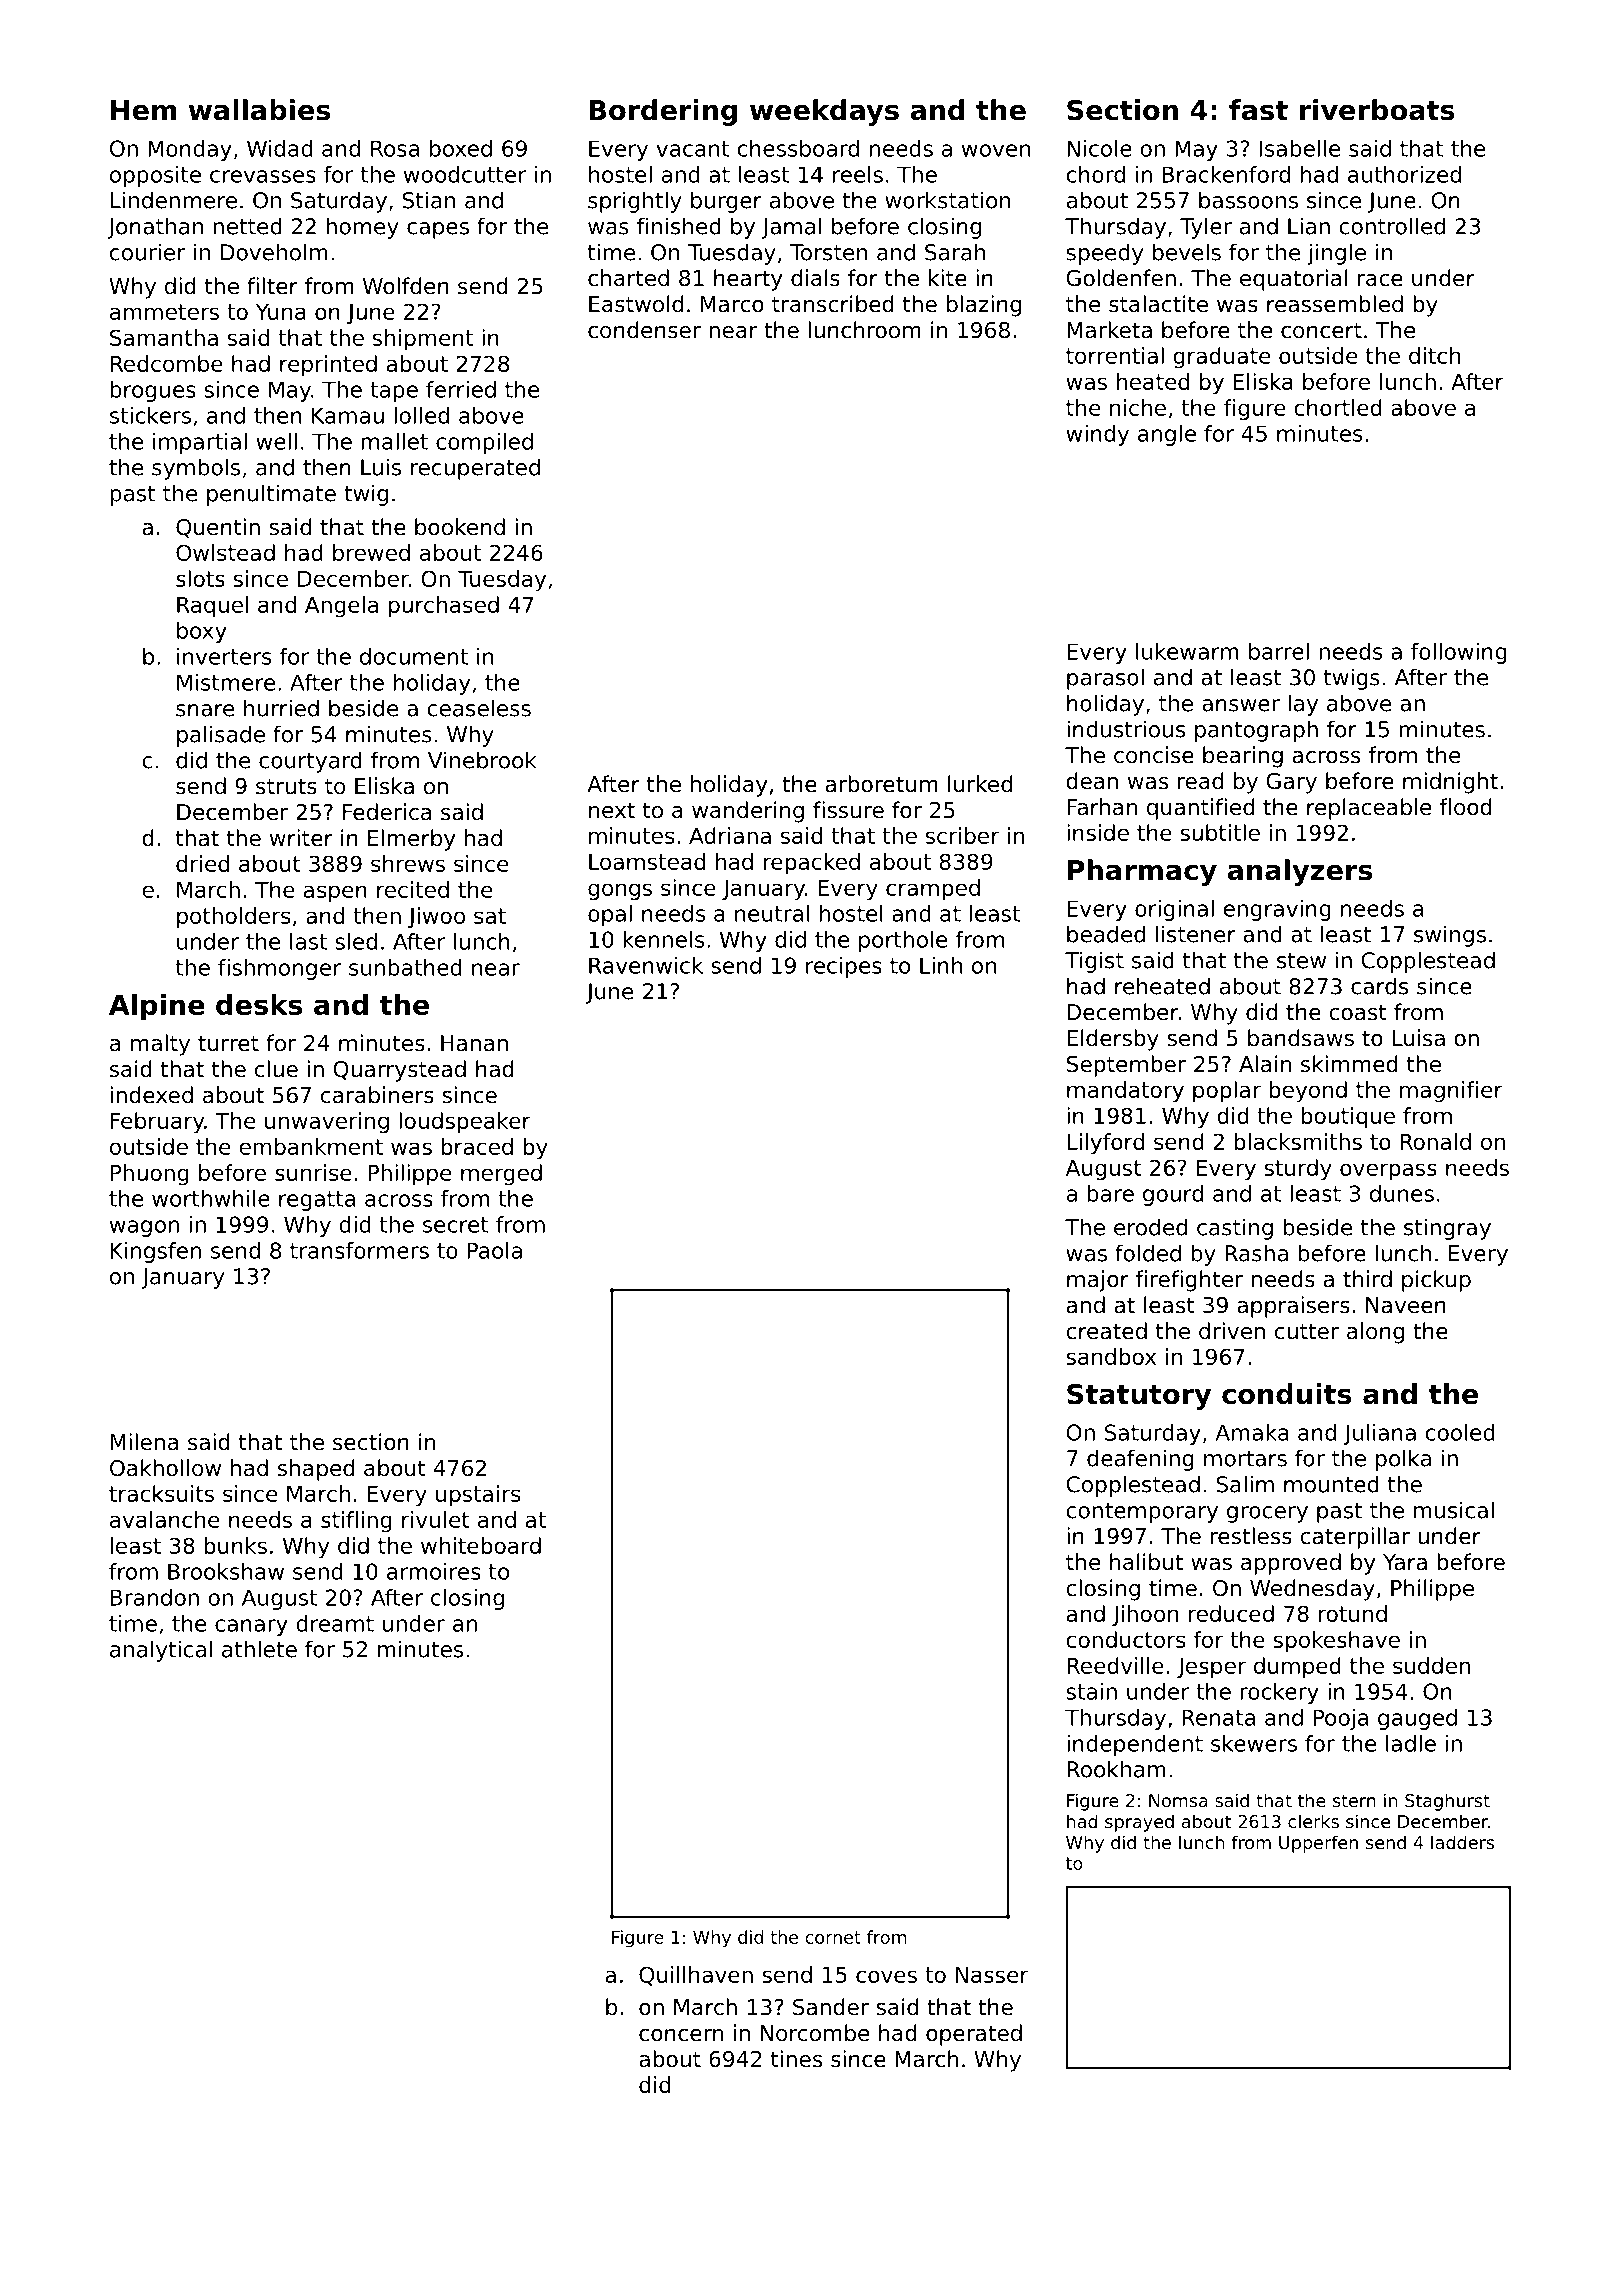 This document has width=1620, height=2292. I want to click on Lilyford, so click(1106, 1144).
